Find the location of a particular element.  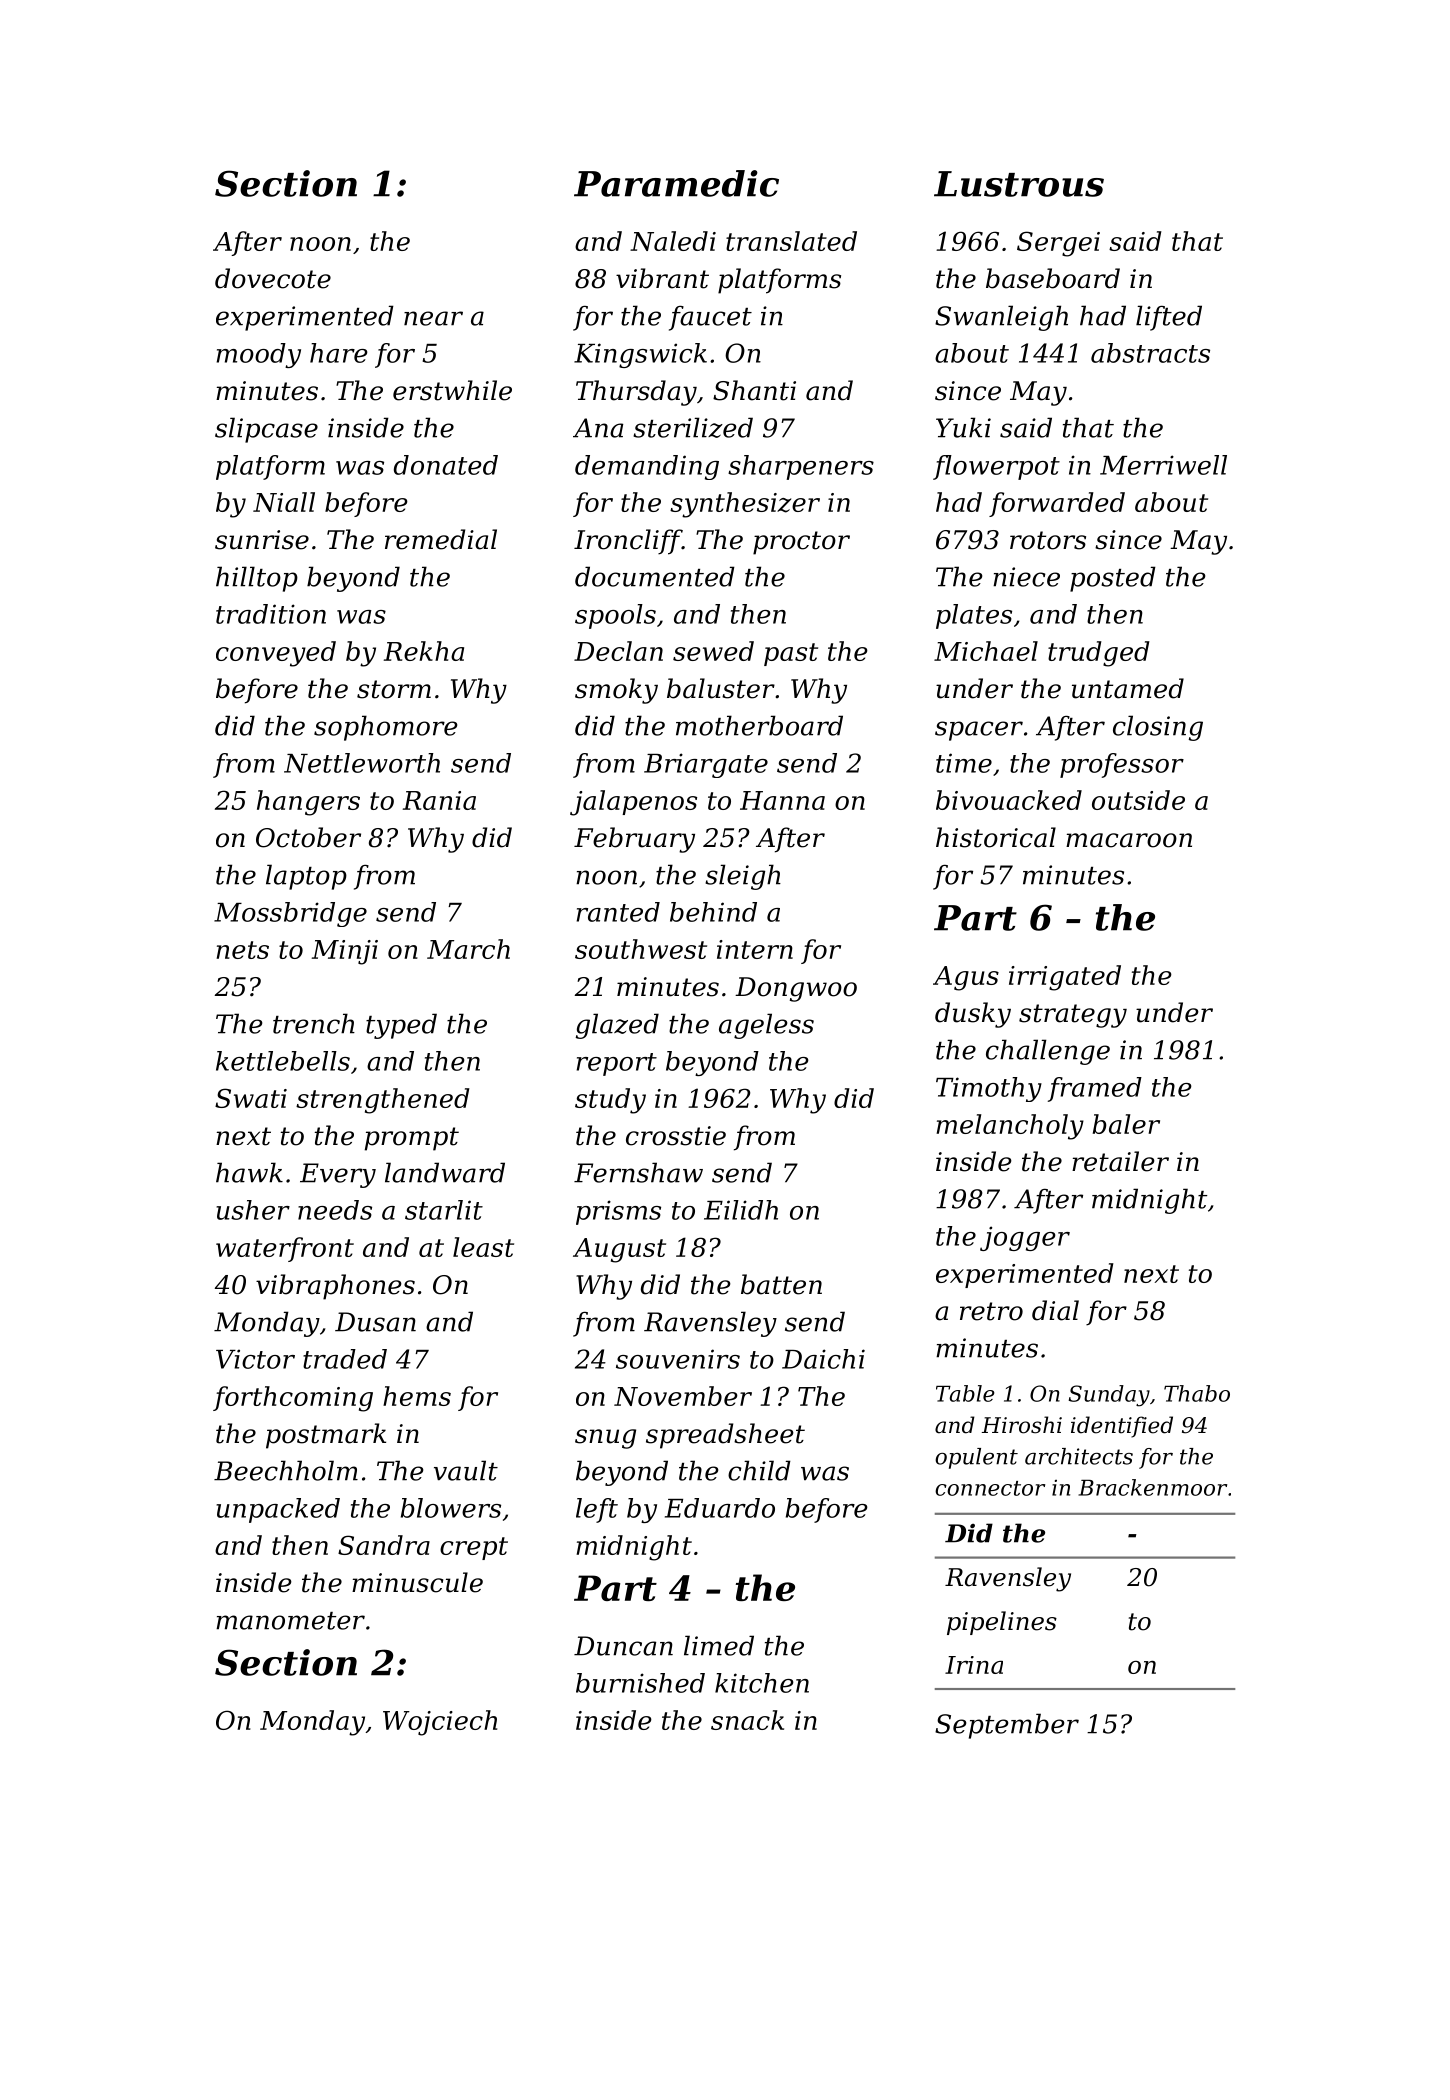

Wojciech is located at coordinates (440, 1723).
